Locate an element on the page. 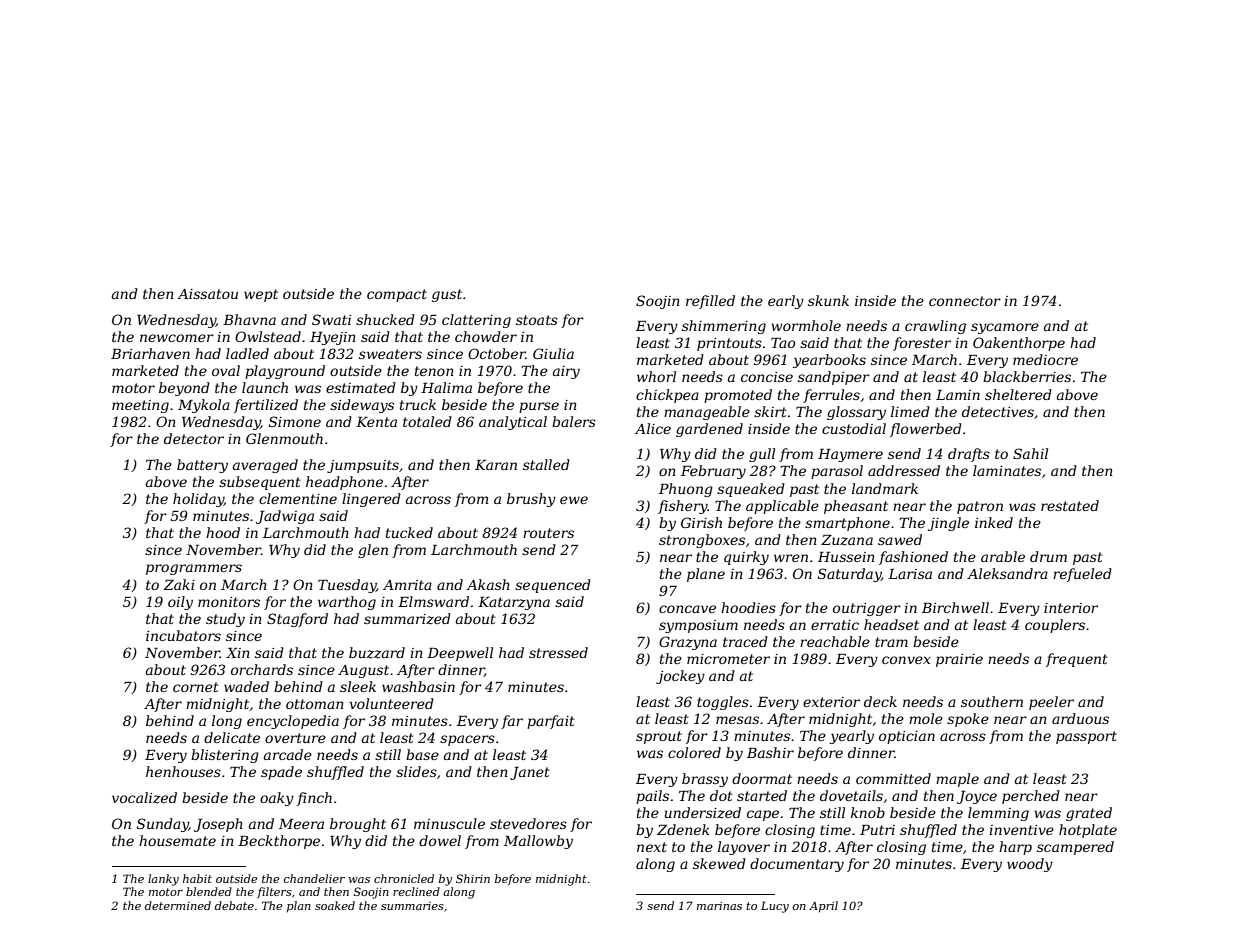 The image size is (1233, 952). couplers is located at coordinates (1055, 626).
